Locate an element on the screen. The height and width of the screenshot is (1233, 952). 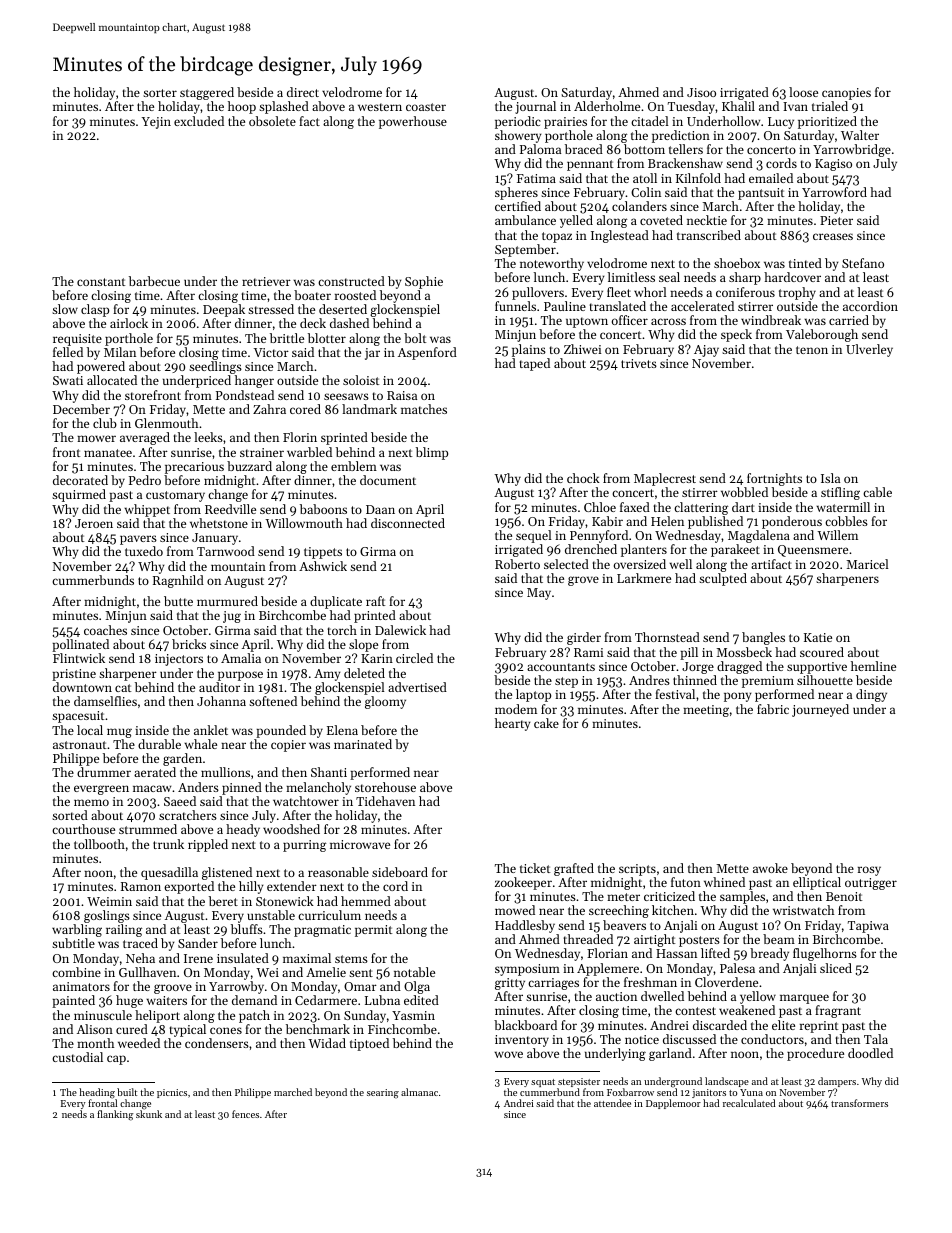
Maricel is located at coordinates (868, 564).
